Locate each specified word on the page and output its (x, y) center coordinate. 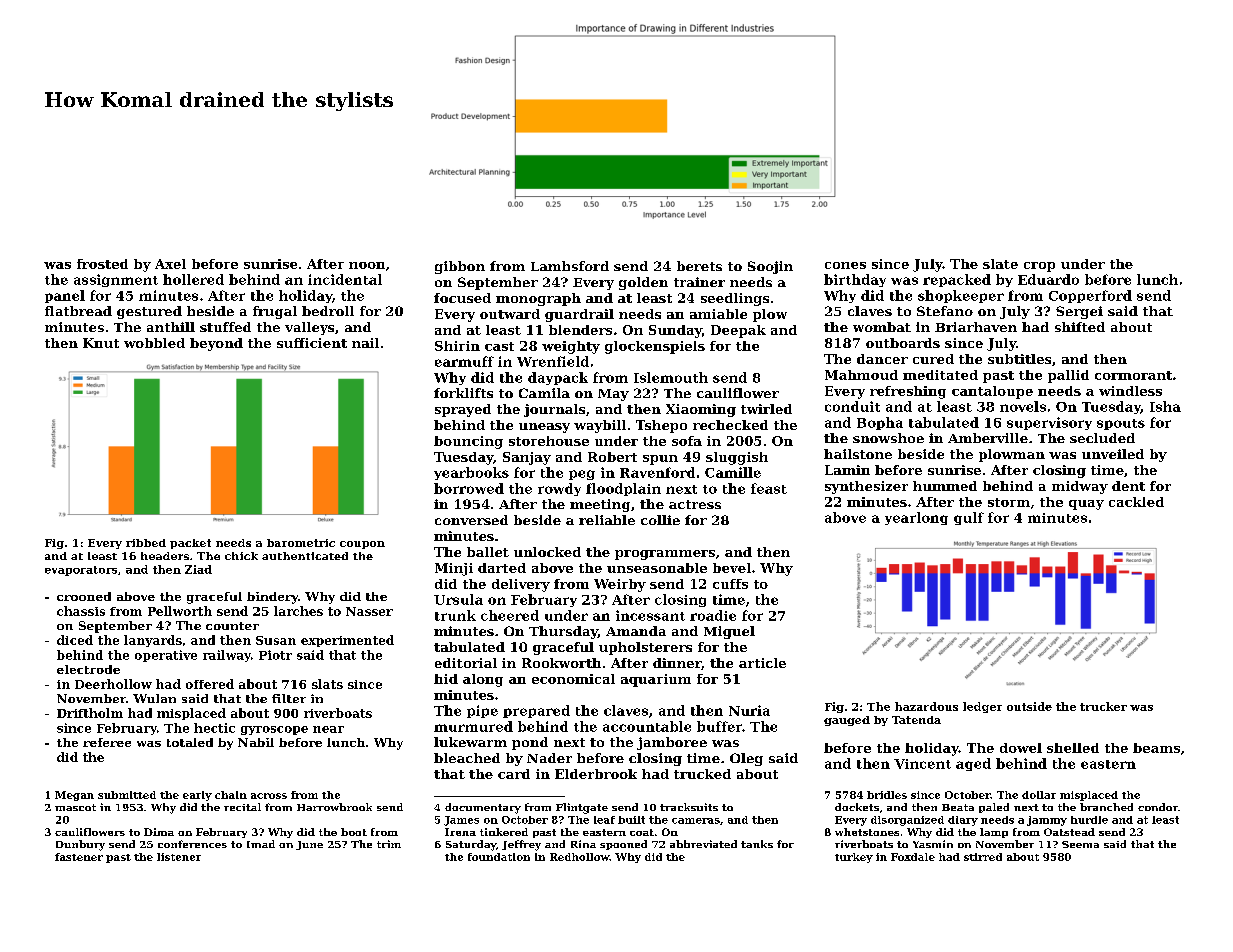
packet (190, 544)
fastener (79, 857)
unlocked (547, 552)
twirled (766, 409)
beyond (216, 344)
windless (1130, 391)
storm (1009, 502)
